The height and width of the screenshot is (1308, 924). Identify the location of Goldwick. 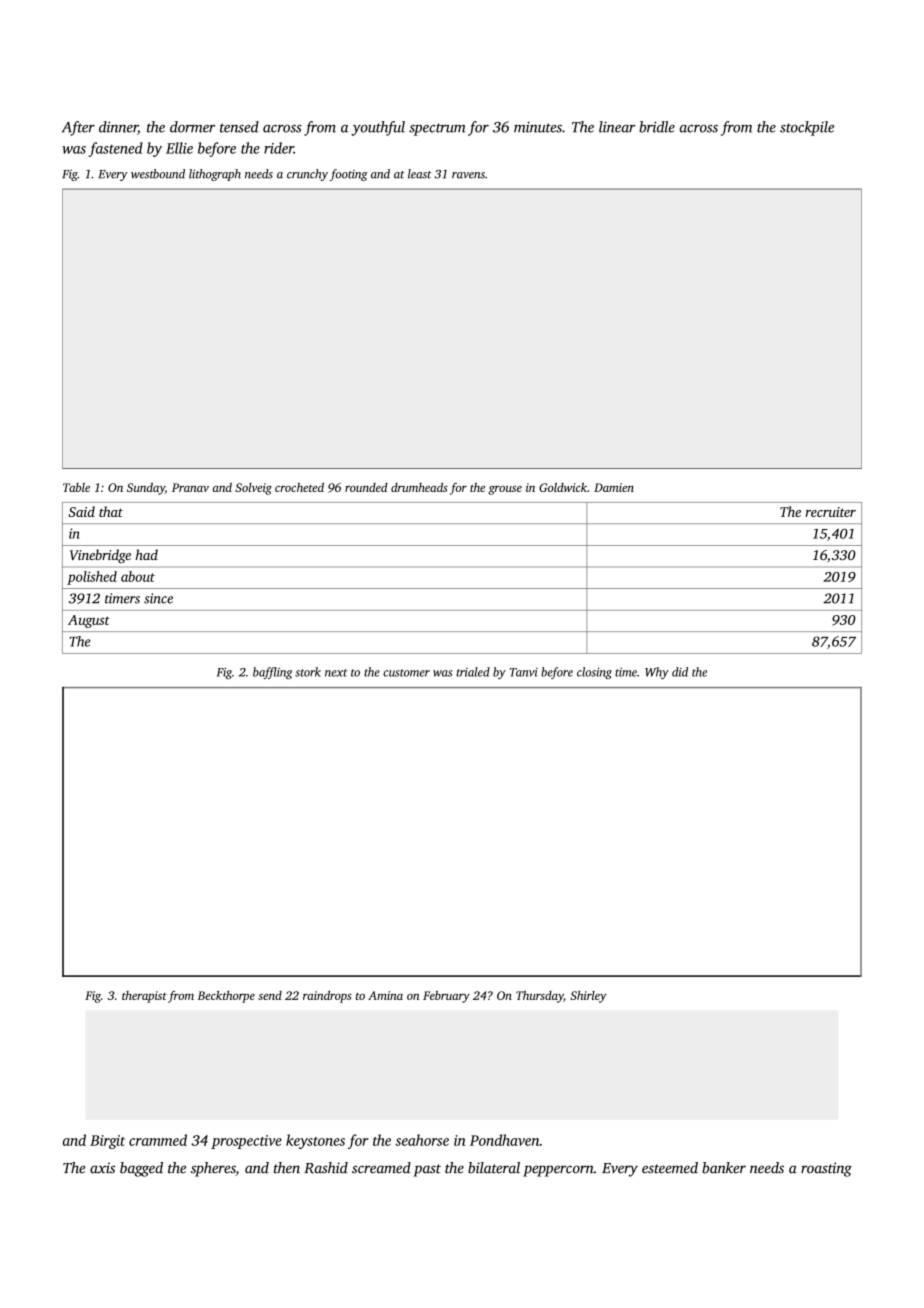
(563, 487).
